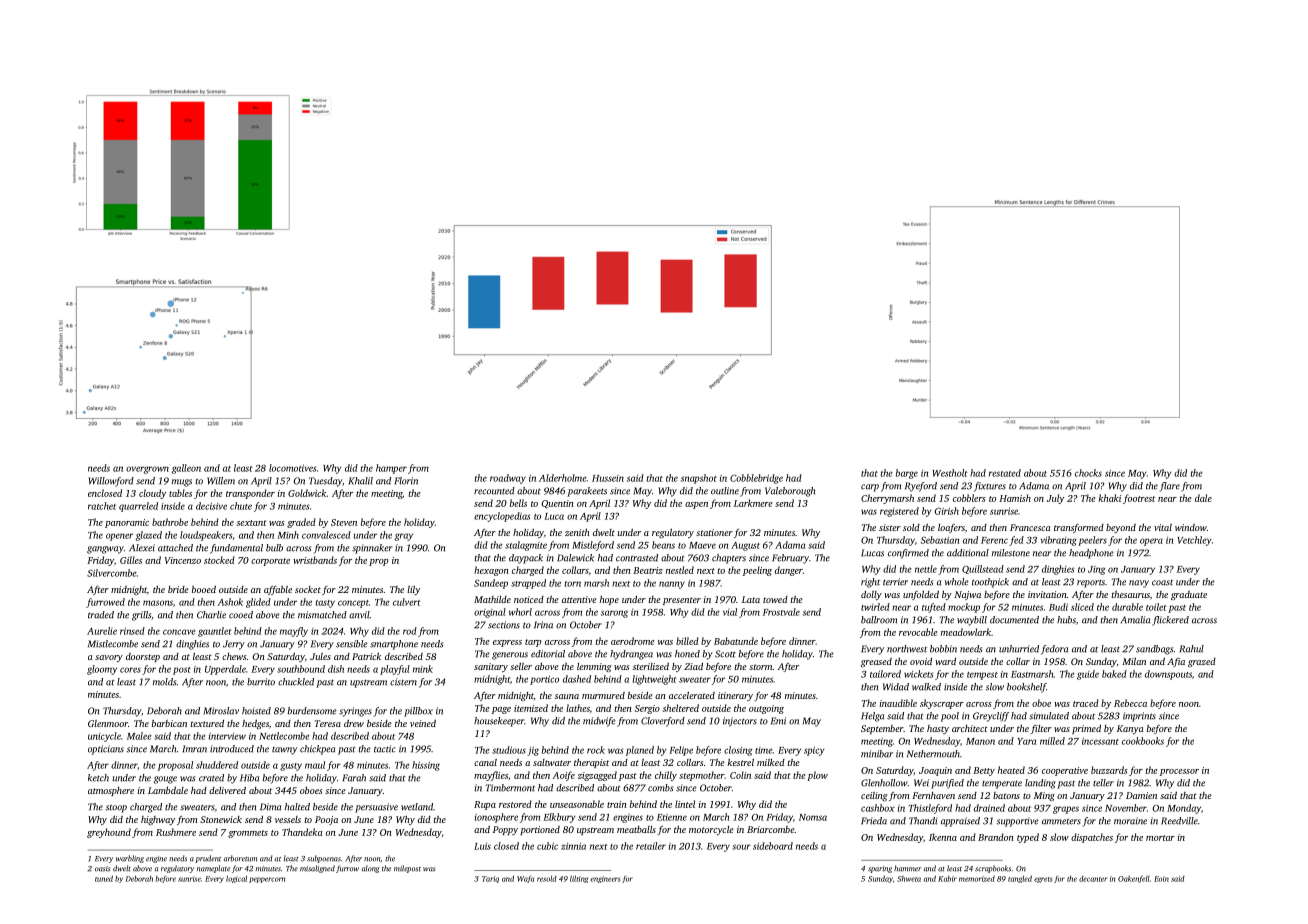 This page has height=924, width=1308. I want to click on molds, so click(164, 682).
